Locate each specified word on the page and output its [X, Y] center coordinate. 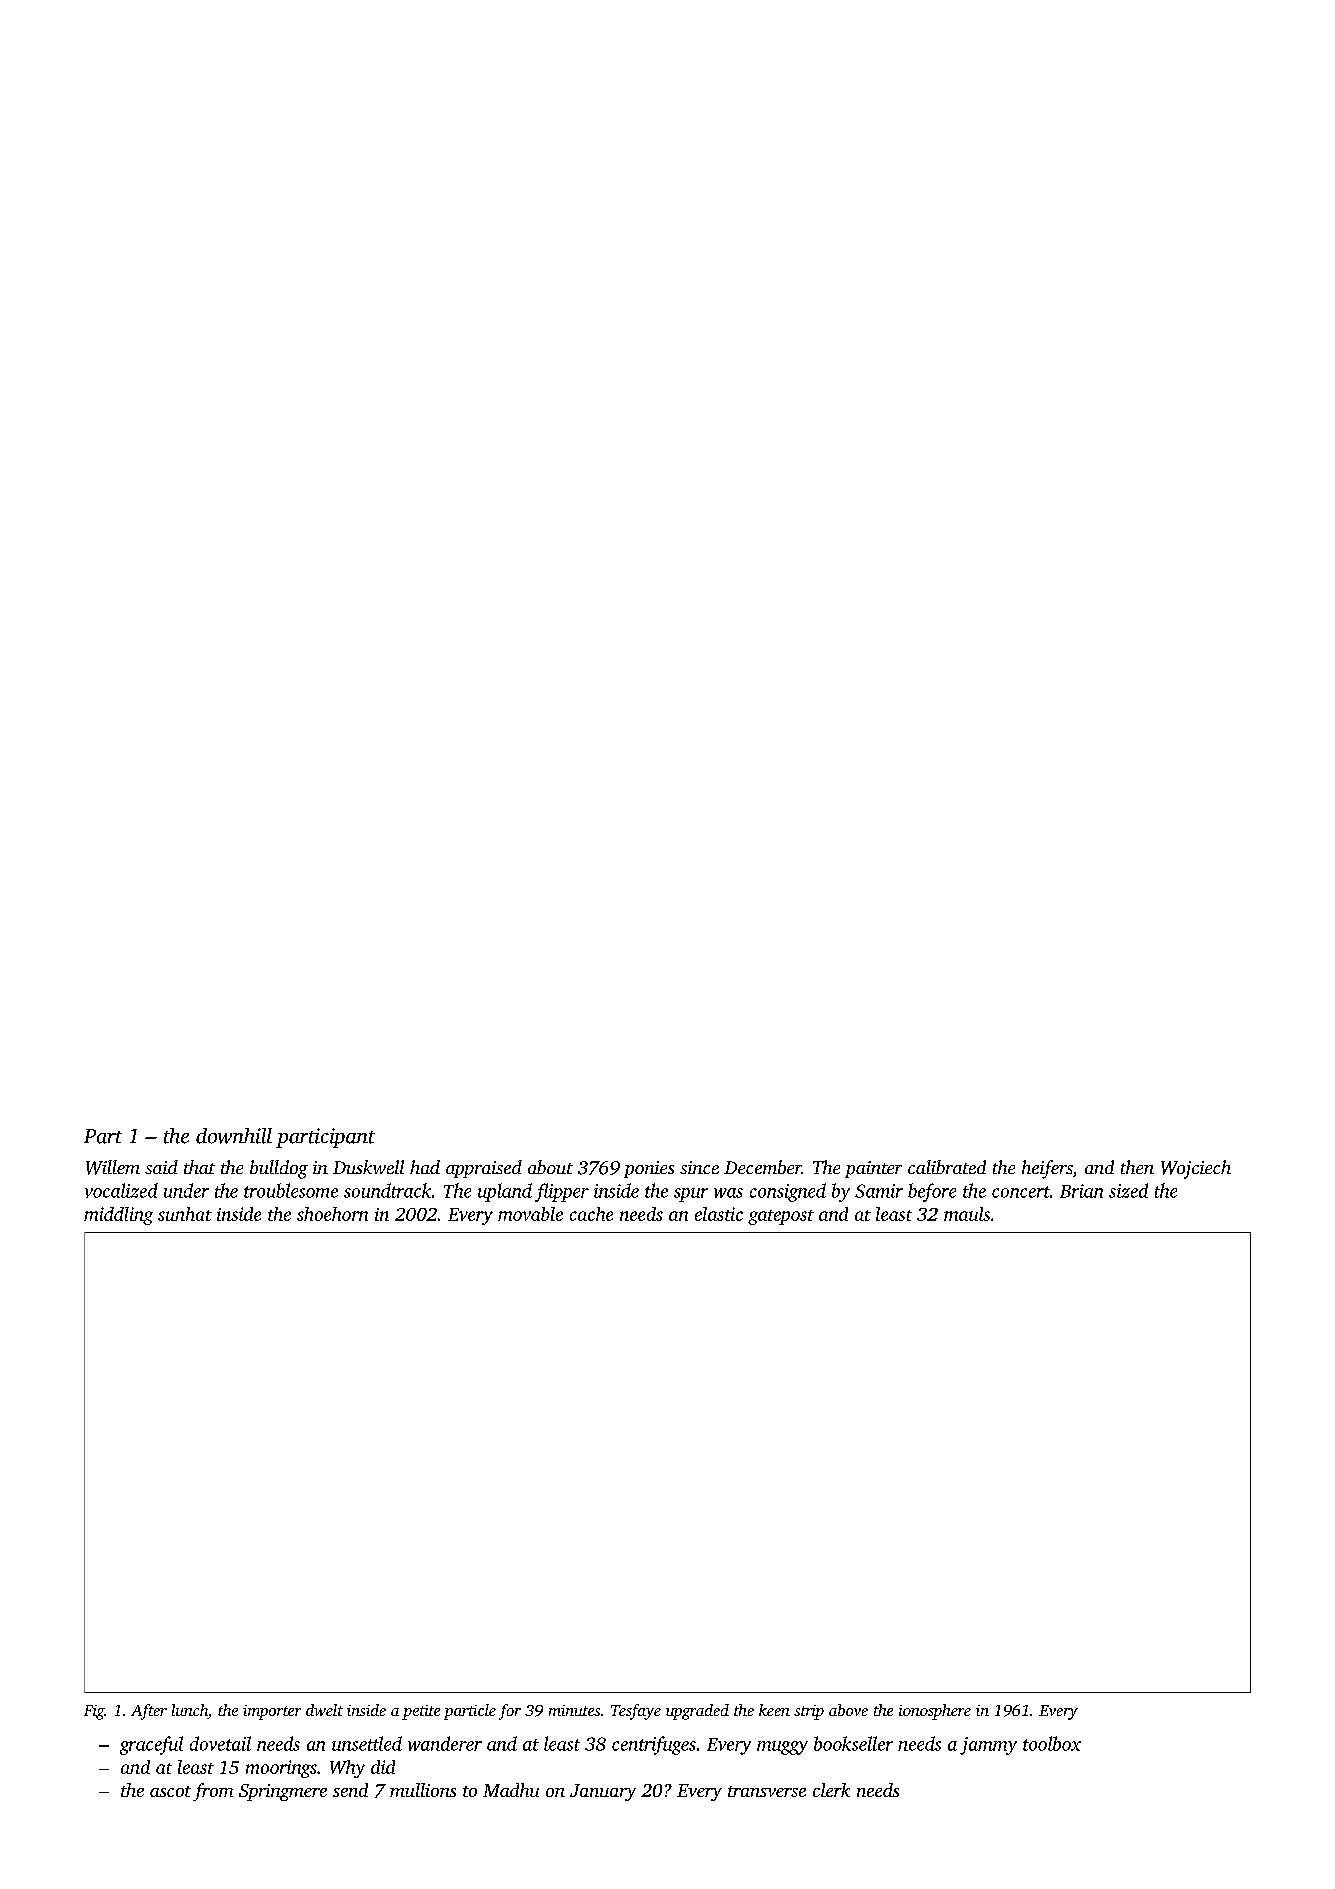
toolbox [1052, 1743]
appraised [484, 1169]
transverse [767, 1791]
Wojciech [1196, 1169]
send [350, 1790]
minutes [574, 1710]
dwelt [324, 1710]
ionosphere [935, 1712]
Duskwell [368, 1167]
